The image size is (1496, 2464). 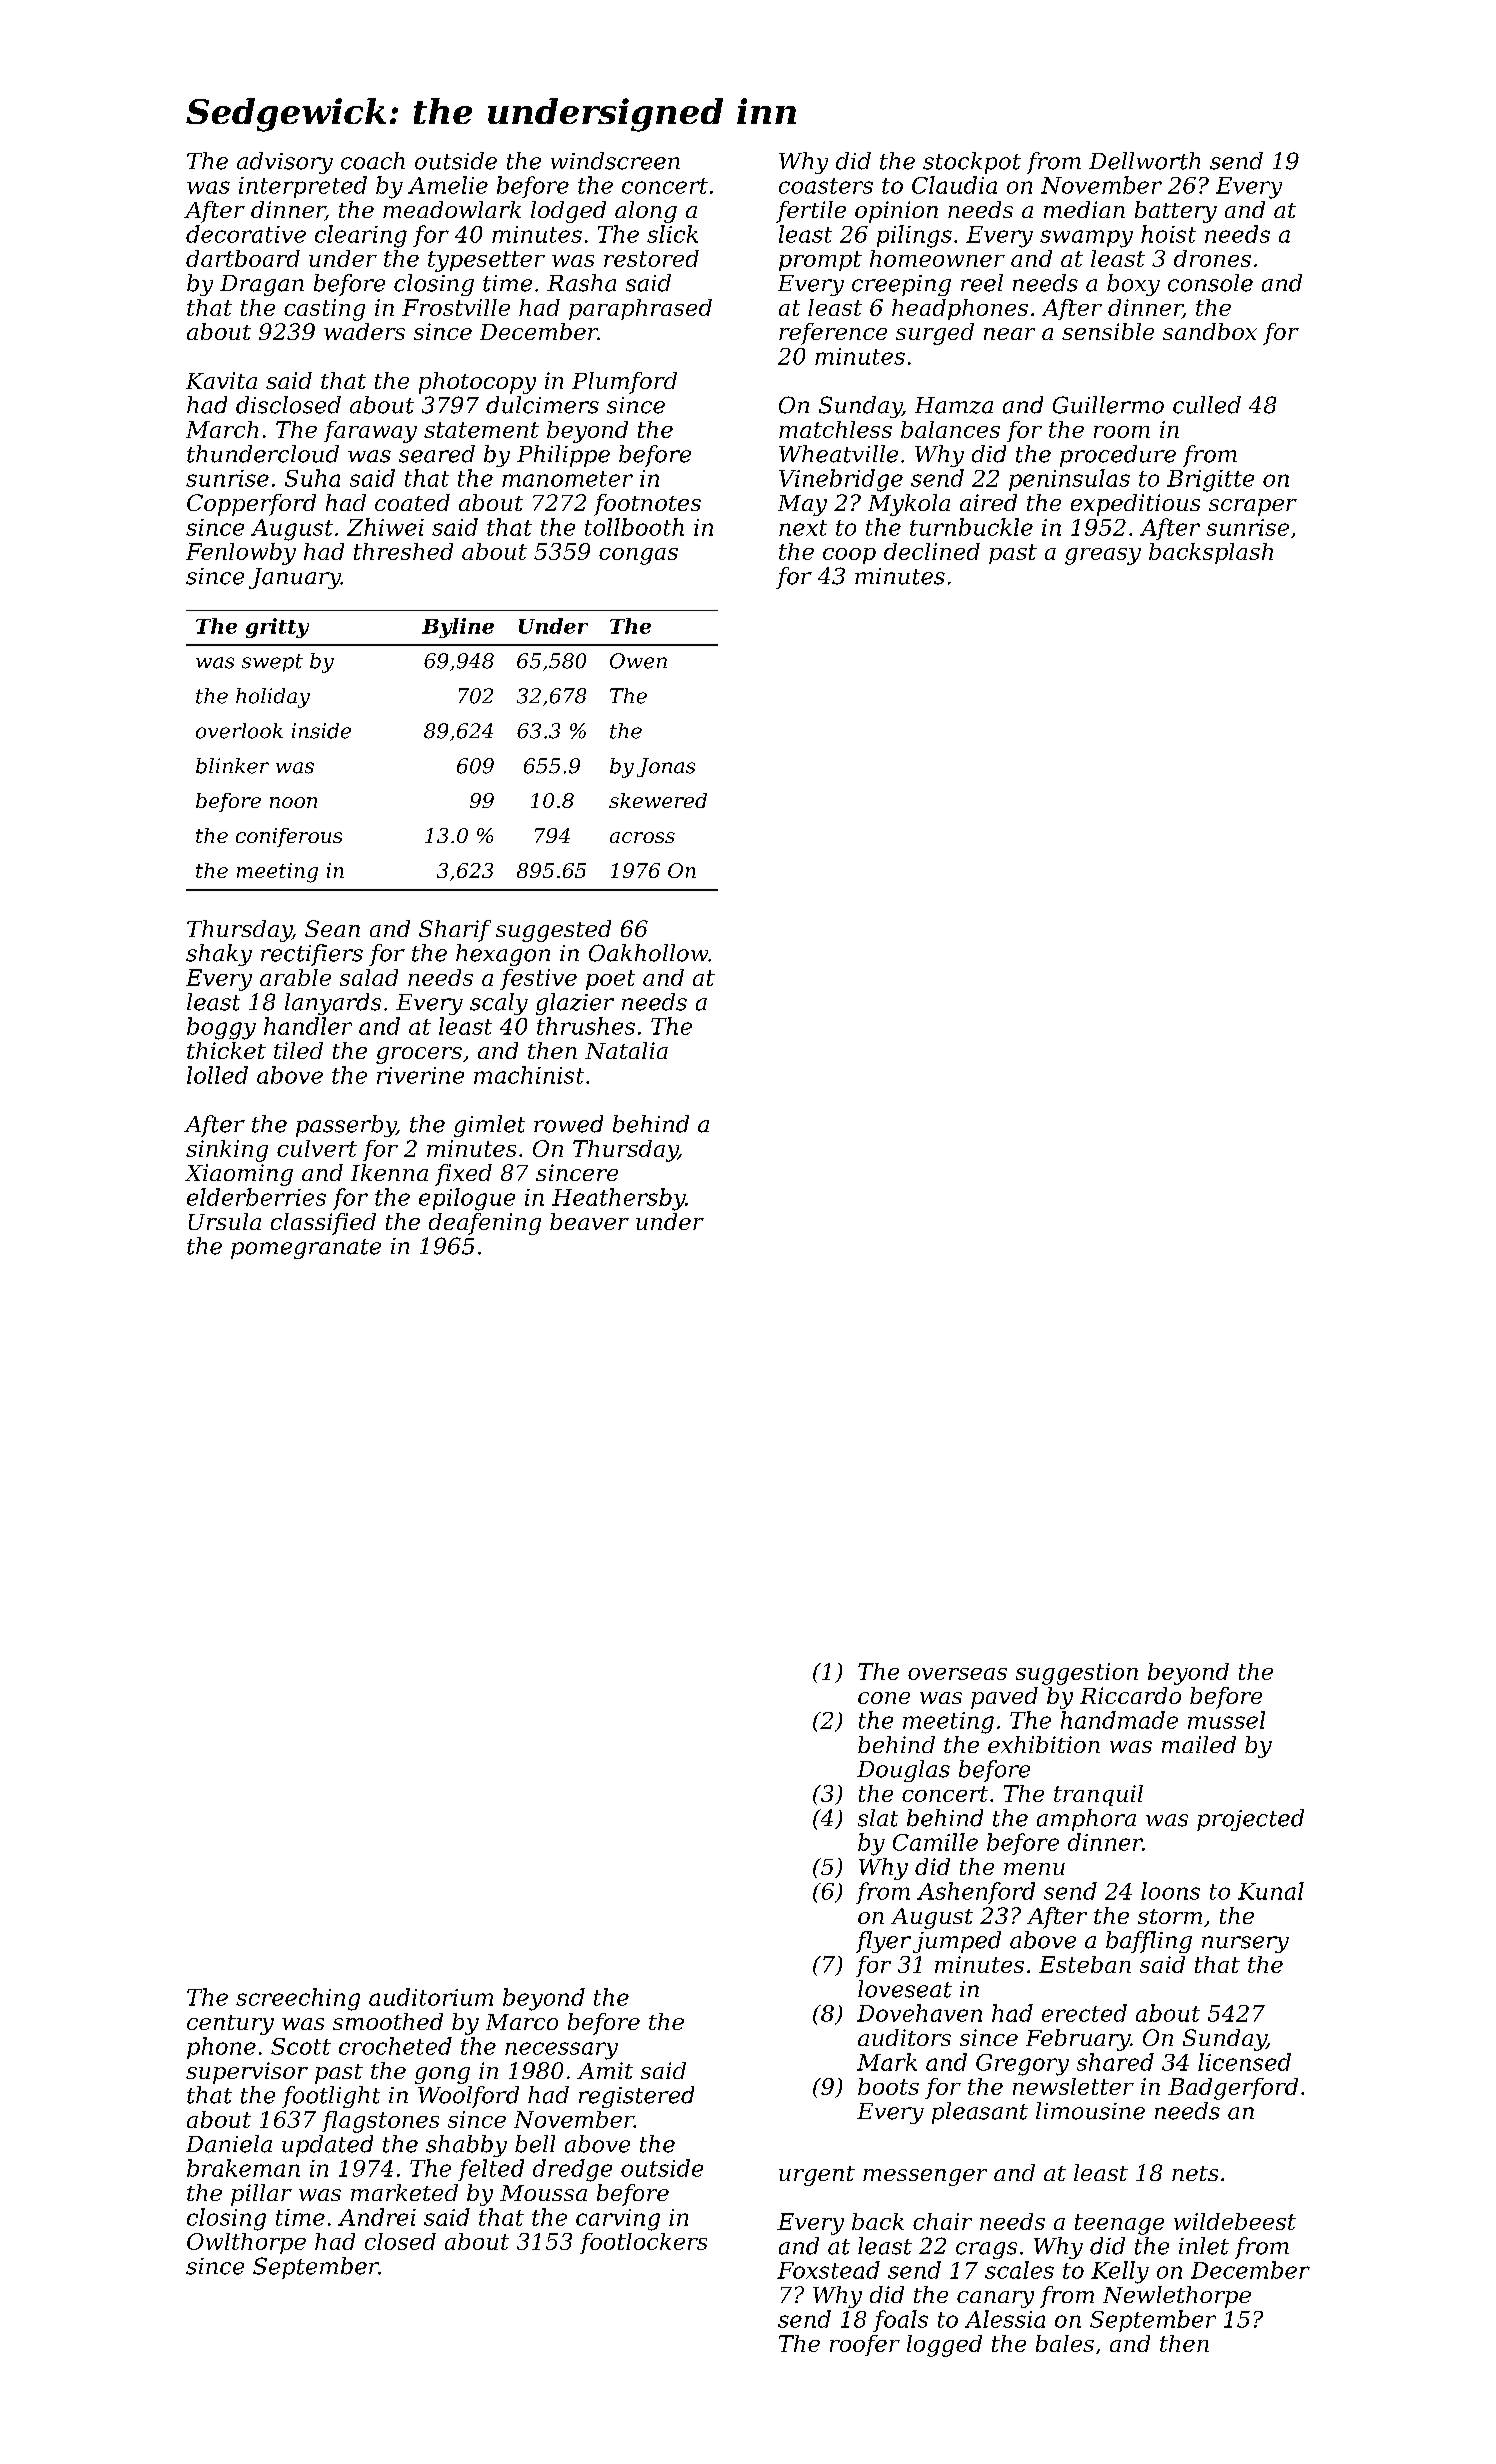 What do you see at coordinates (909, 505) in the screenshot?
I see `Mykola` at bounding box center [909, 505].
